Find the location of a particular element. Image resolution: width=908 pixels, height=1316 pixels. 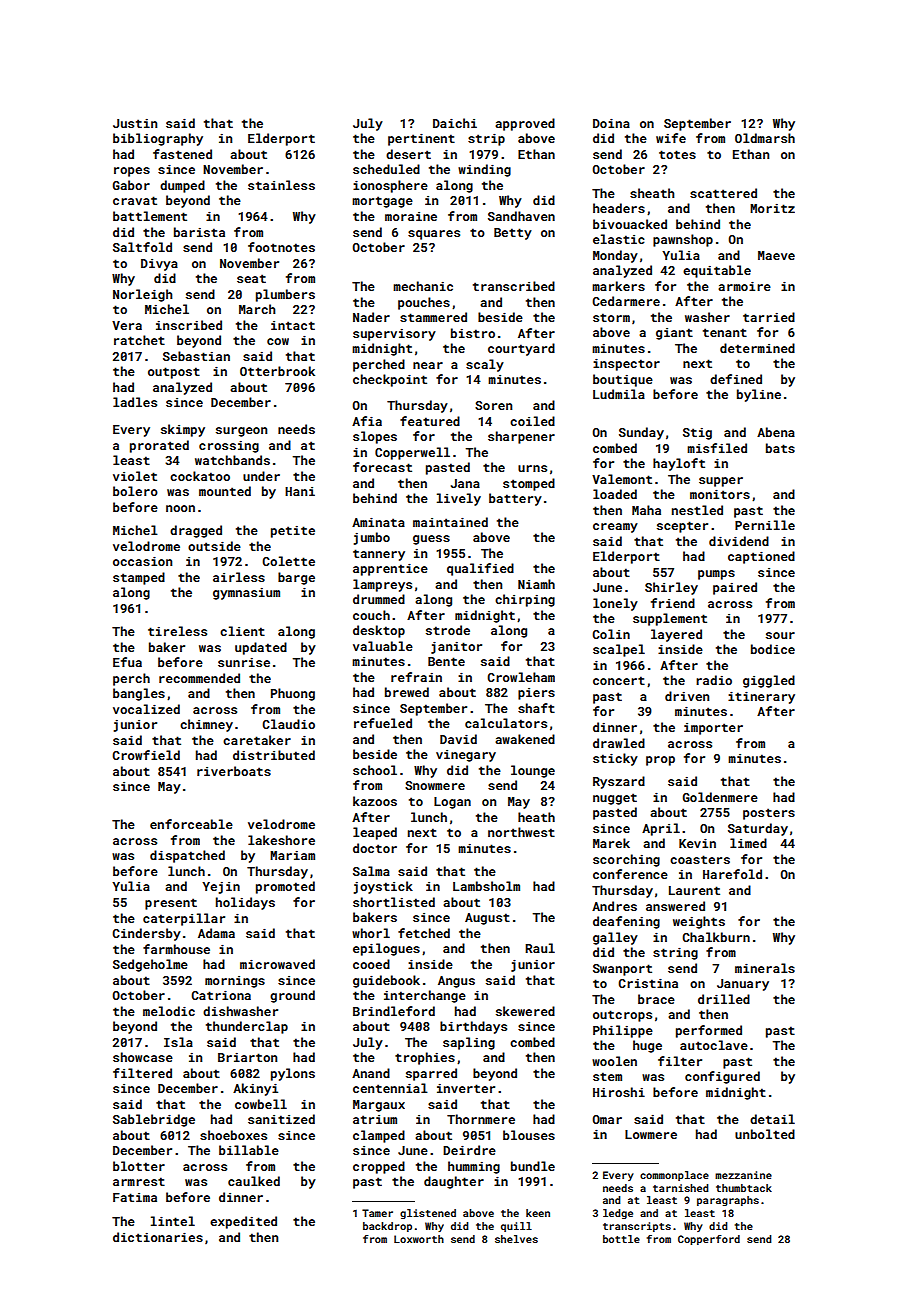

pylons is located at coordinates (293, 1074).
